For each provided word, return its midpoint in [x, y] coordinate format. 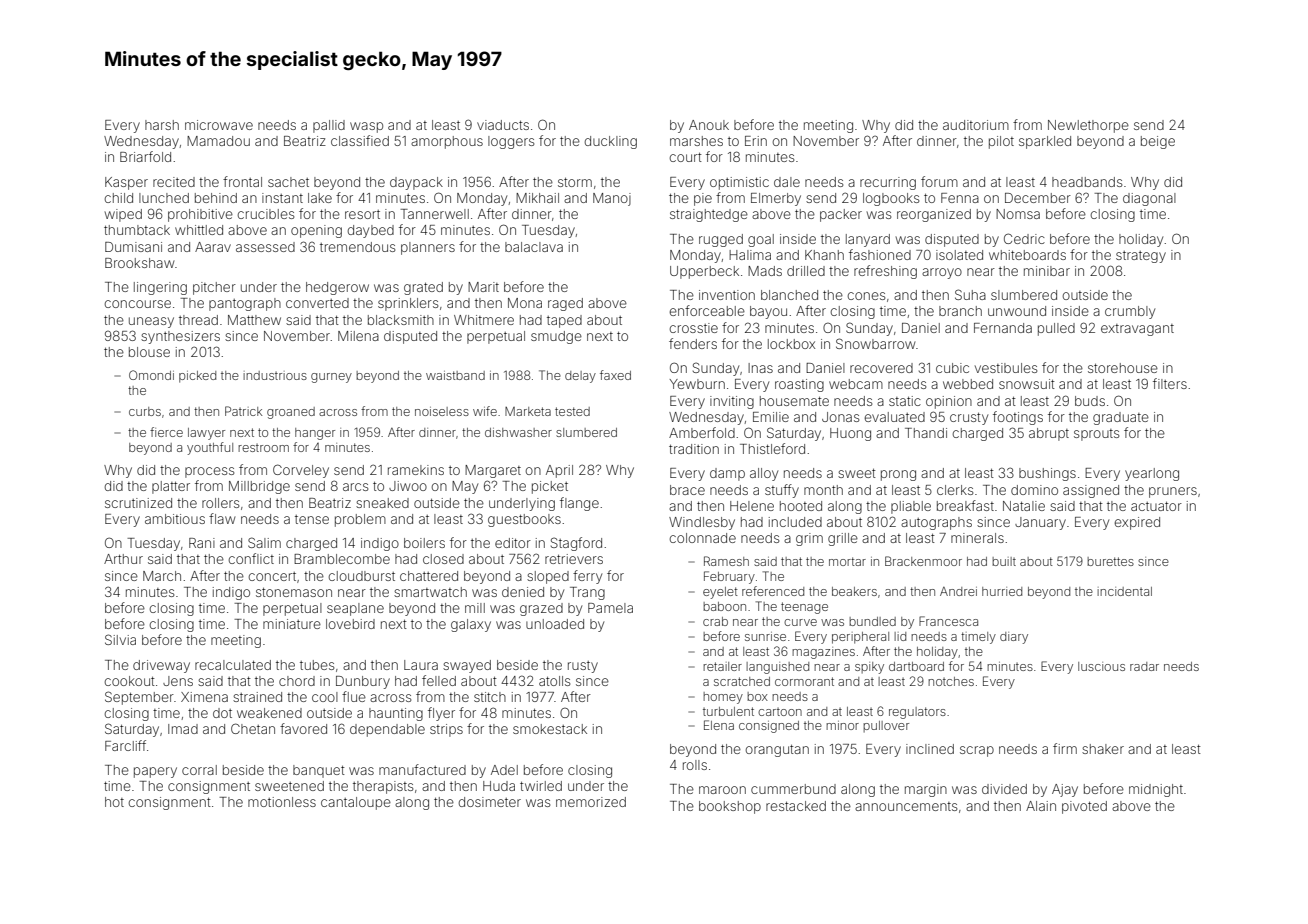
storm [575, 182]
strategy [1141, 257]
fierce [166, 432]
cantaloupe [356, 803]
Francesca [948, 621]
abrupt [1049, 434]
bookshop [730, 807]
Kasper [126, 183]
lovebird [350, 624]
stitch [490, 697]
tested [572, 411]
